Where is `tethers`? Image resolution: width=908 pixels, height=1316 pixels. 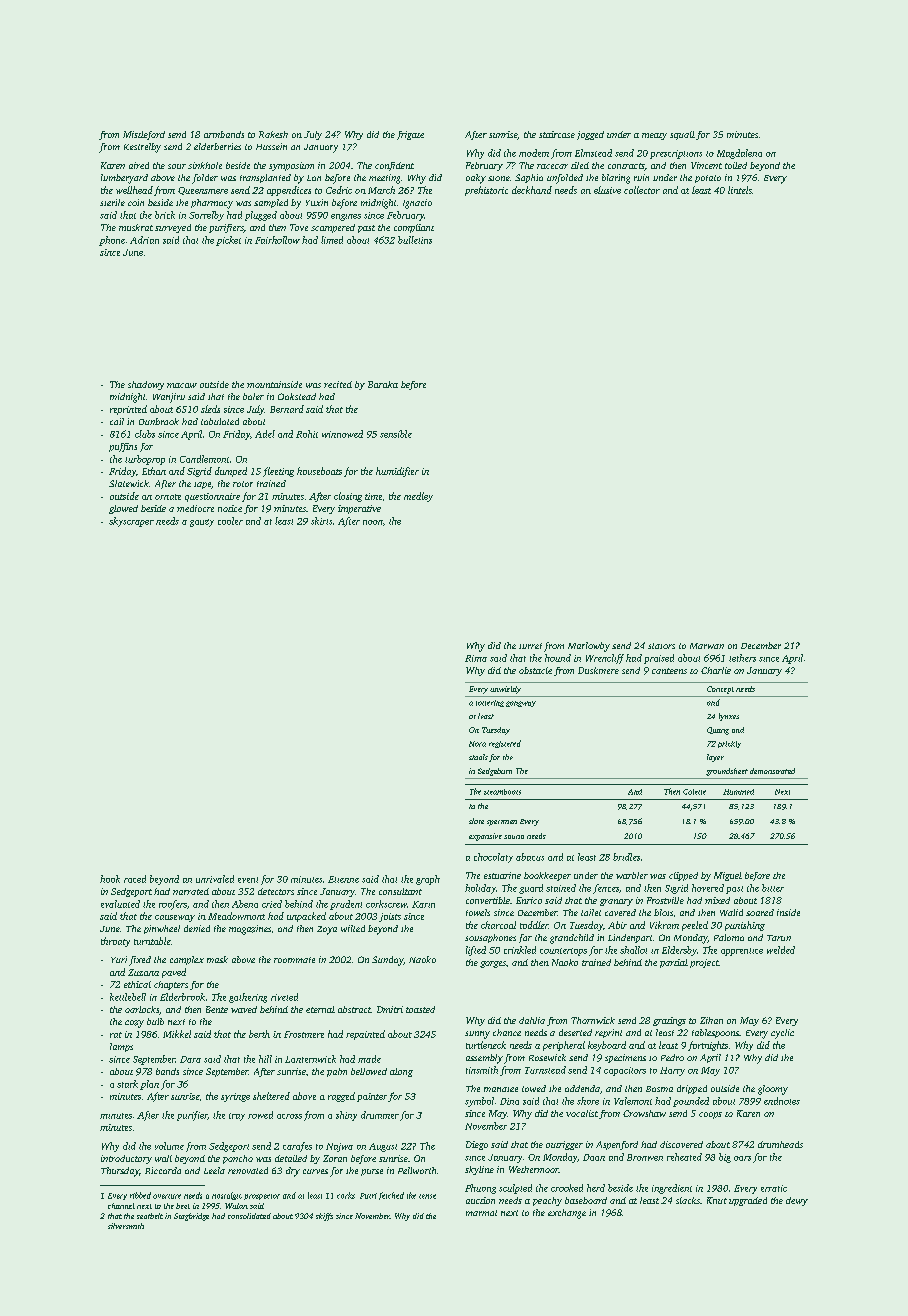
tethers is located at coordinates (742, 658).
